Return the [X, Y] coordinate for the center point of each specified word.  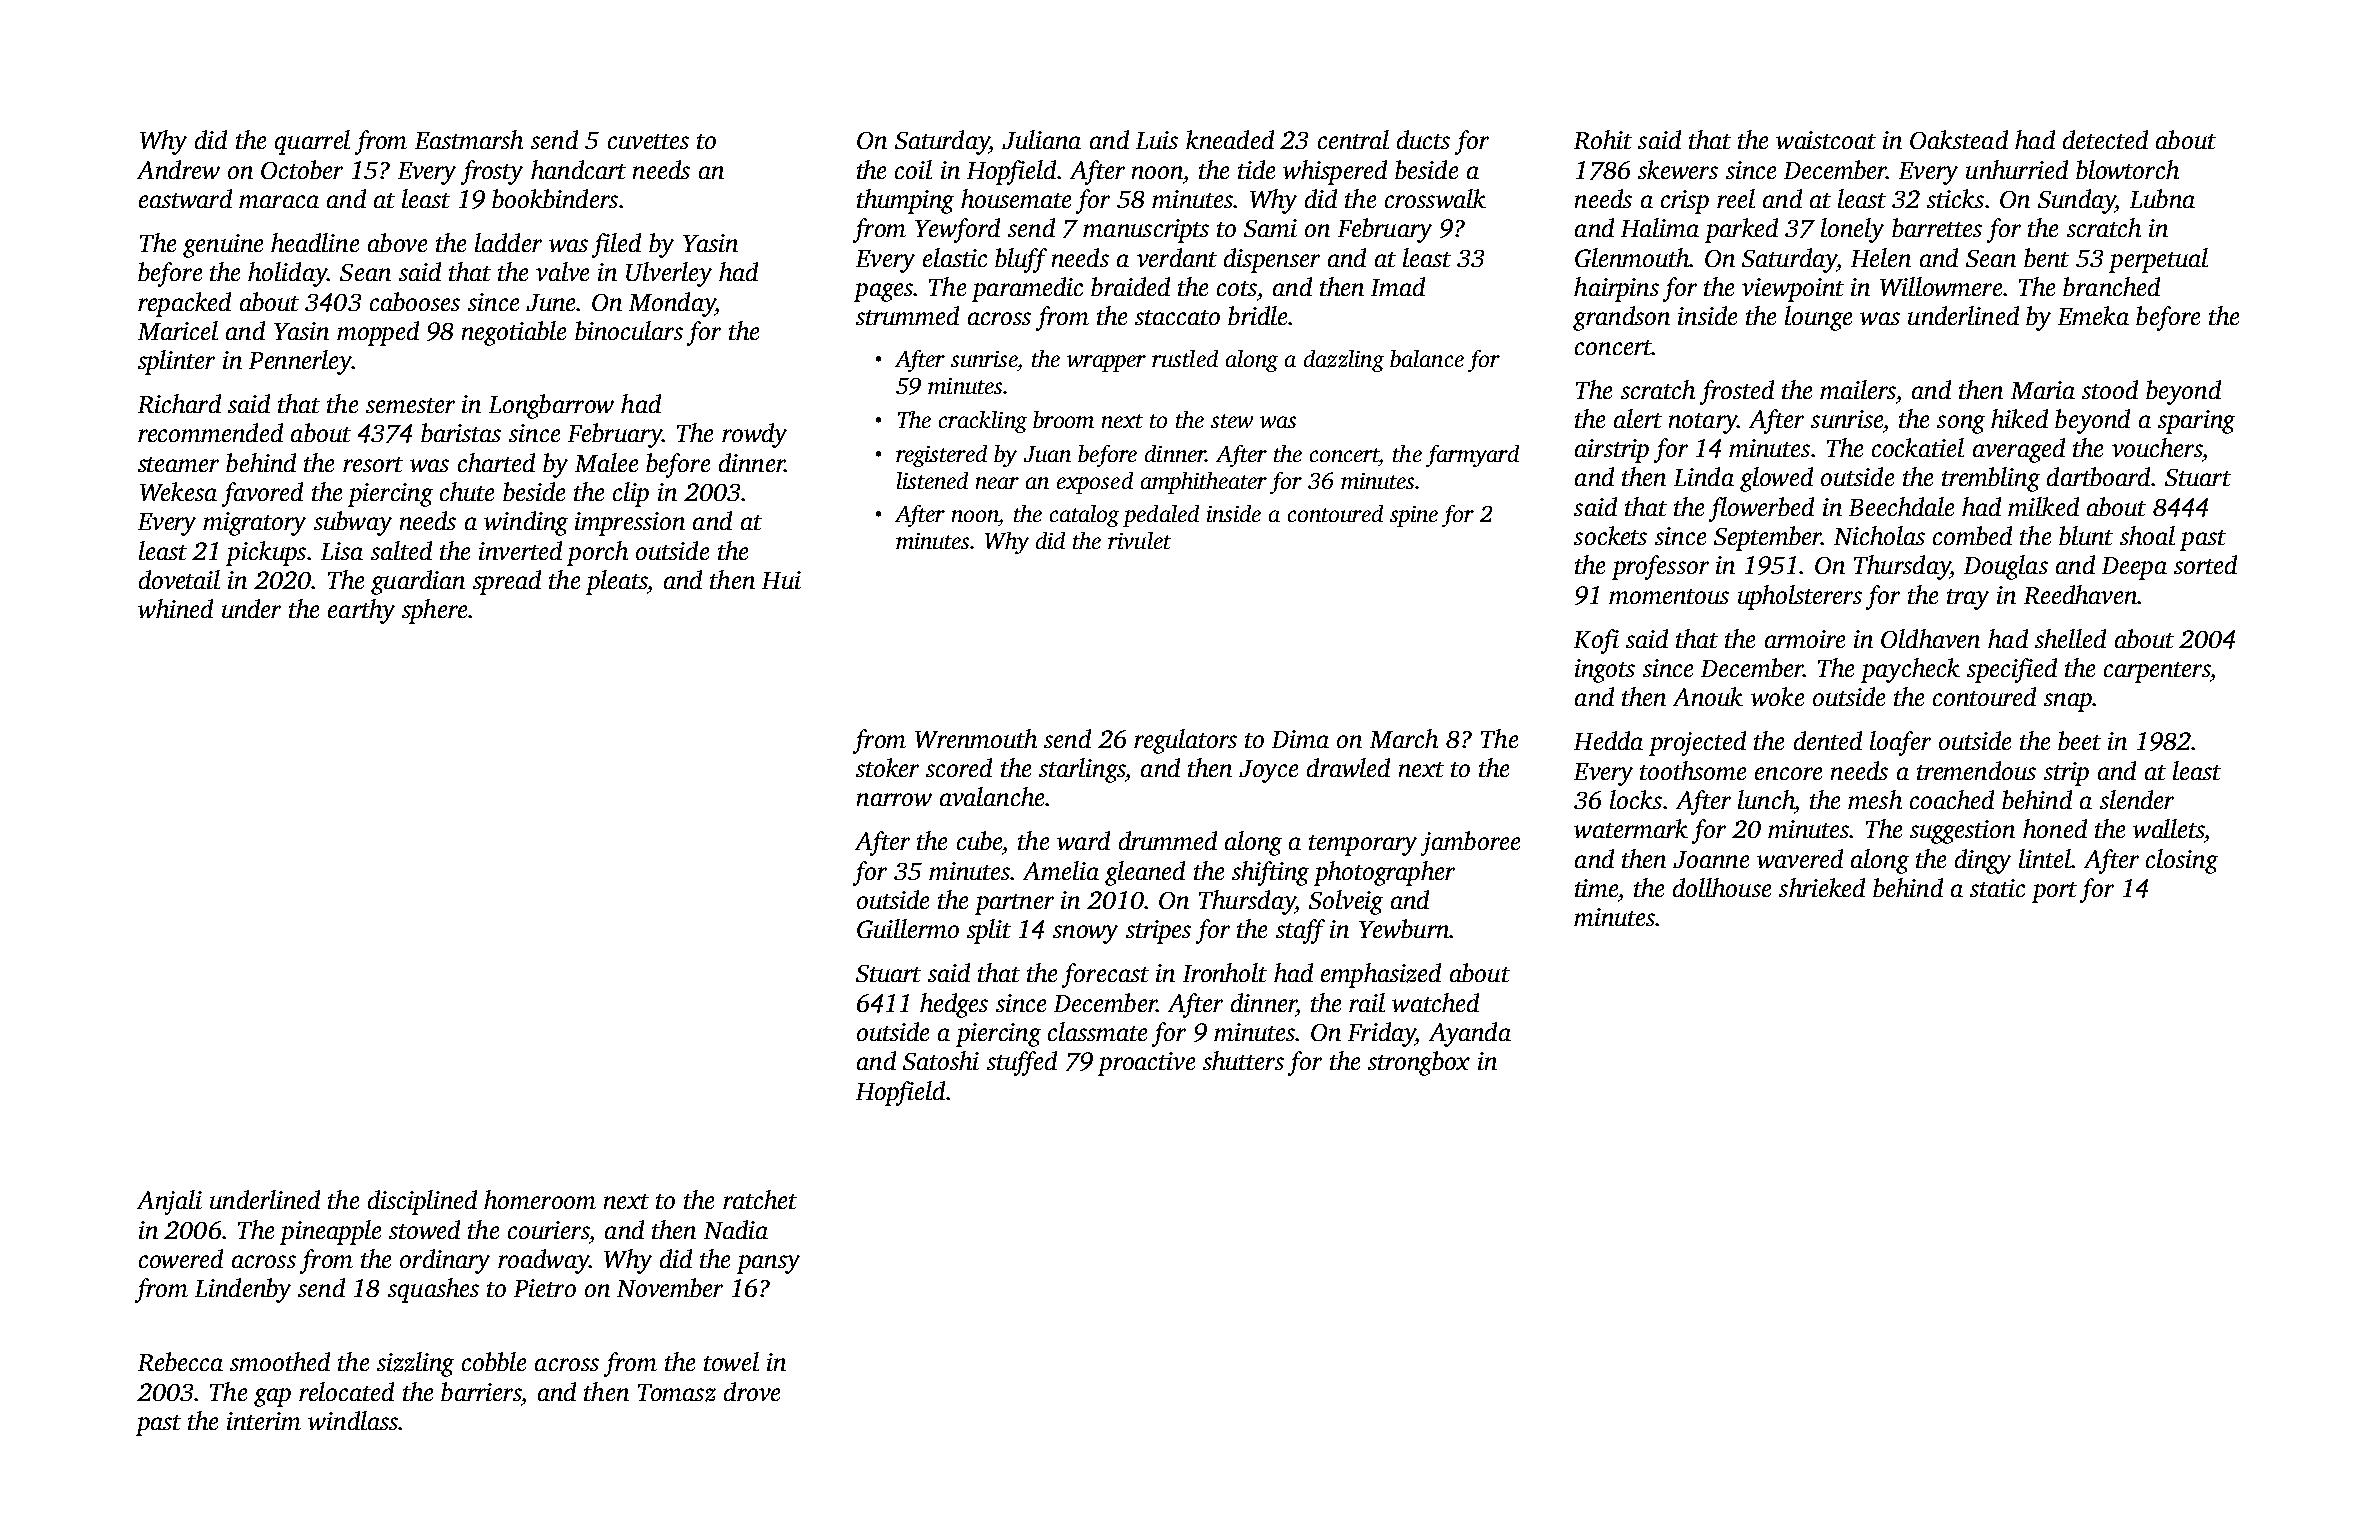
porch [597, 553]
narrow [894, 799]
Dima [1300, 739]
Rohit [1603, 139]
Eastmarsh [469, 139]
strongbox [1419, 1063]
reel [1736, 198]
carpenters [2157, 672]
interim [264, 1421]
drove [752, 1391]
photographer [1384, 873]
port [2054, 892]
